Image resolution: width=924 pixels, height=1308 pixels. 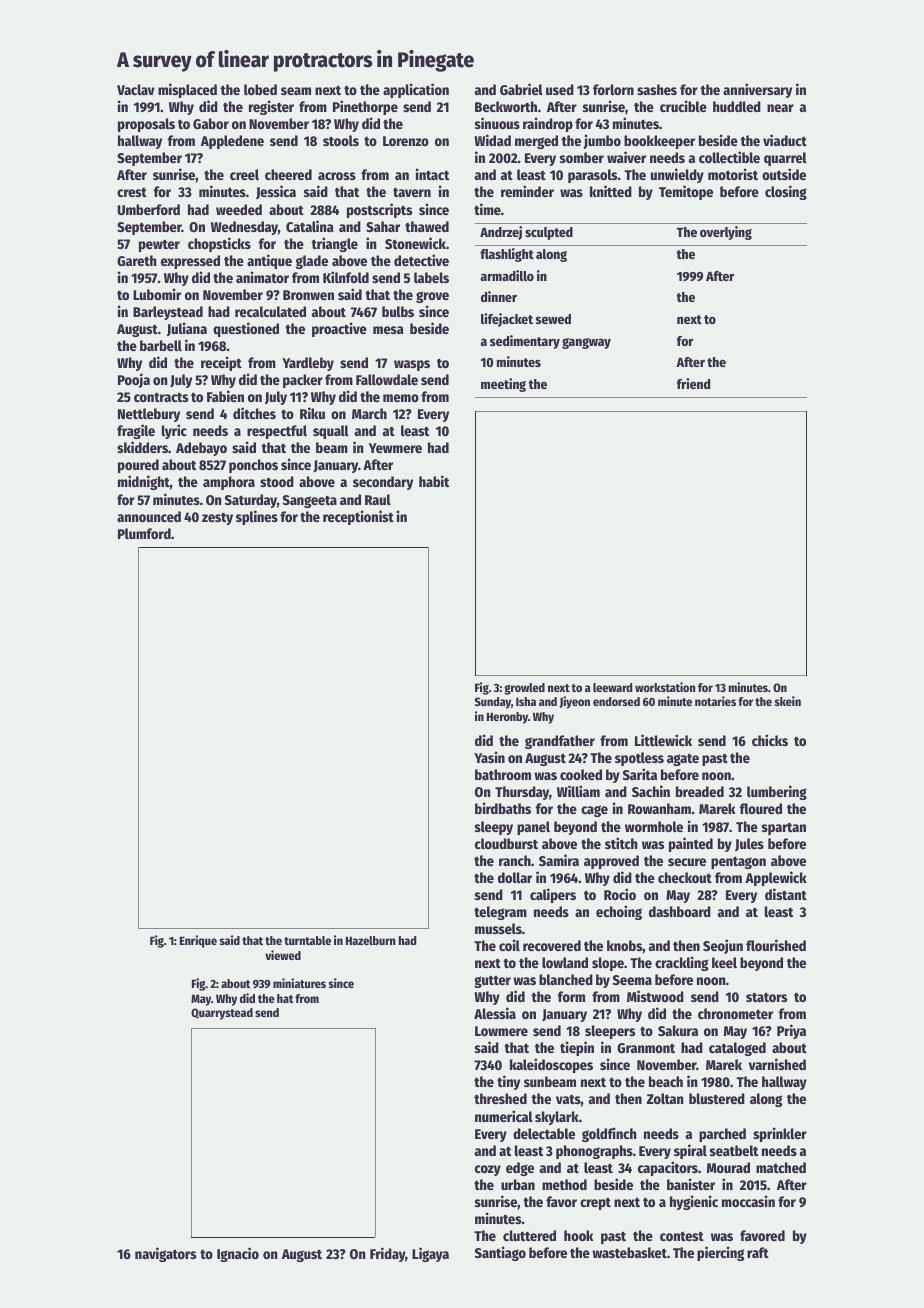 What do you see at coordinates (786, 192) in the screenshot?
I see `closing` at bounding box center [786, 192].
